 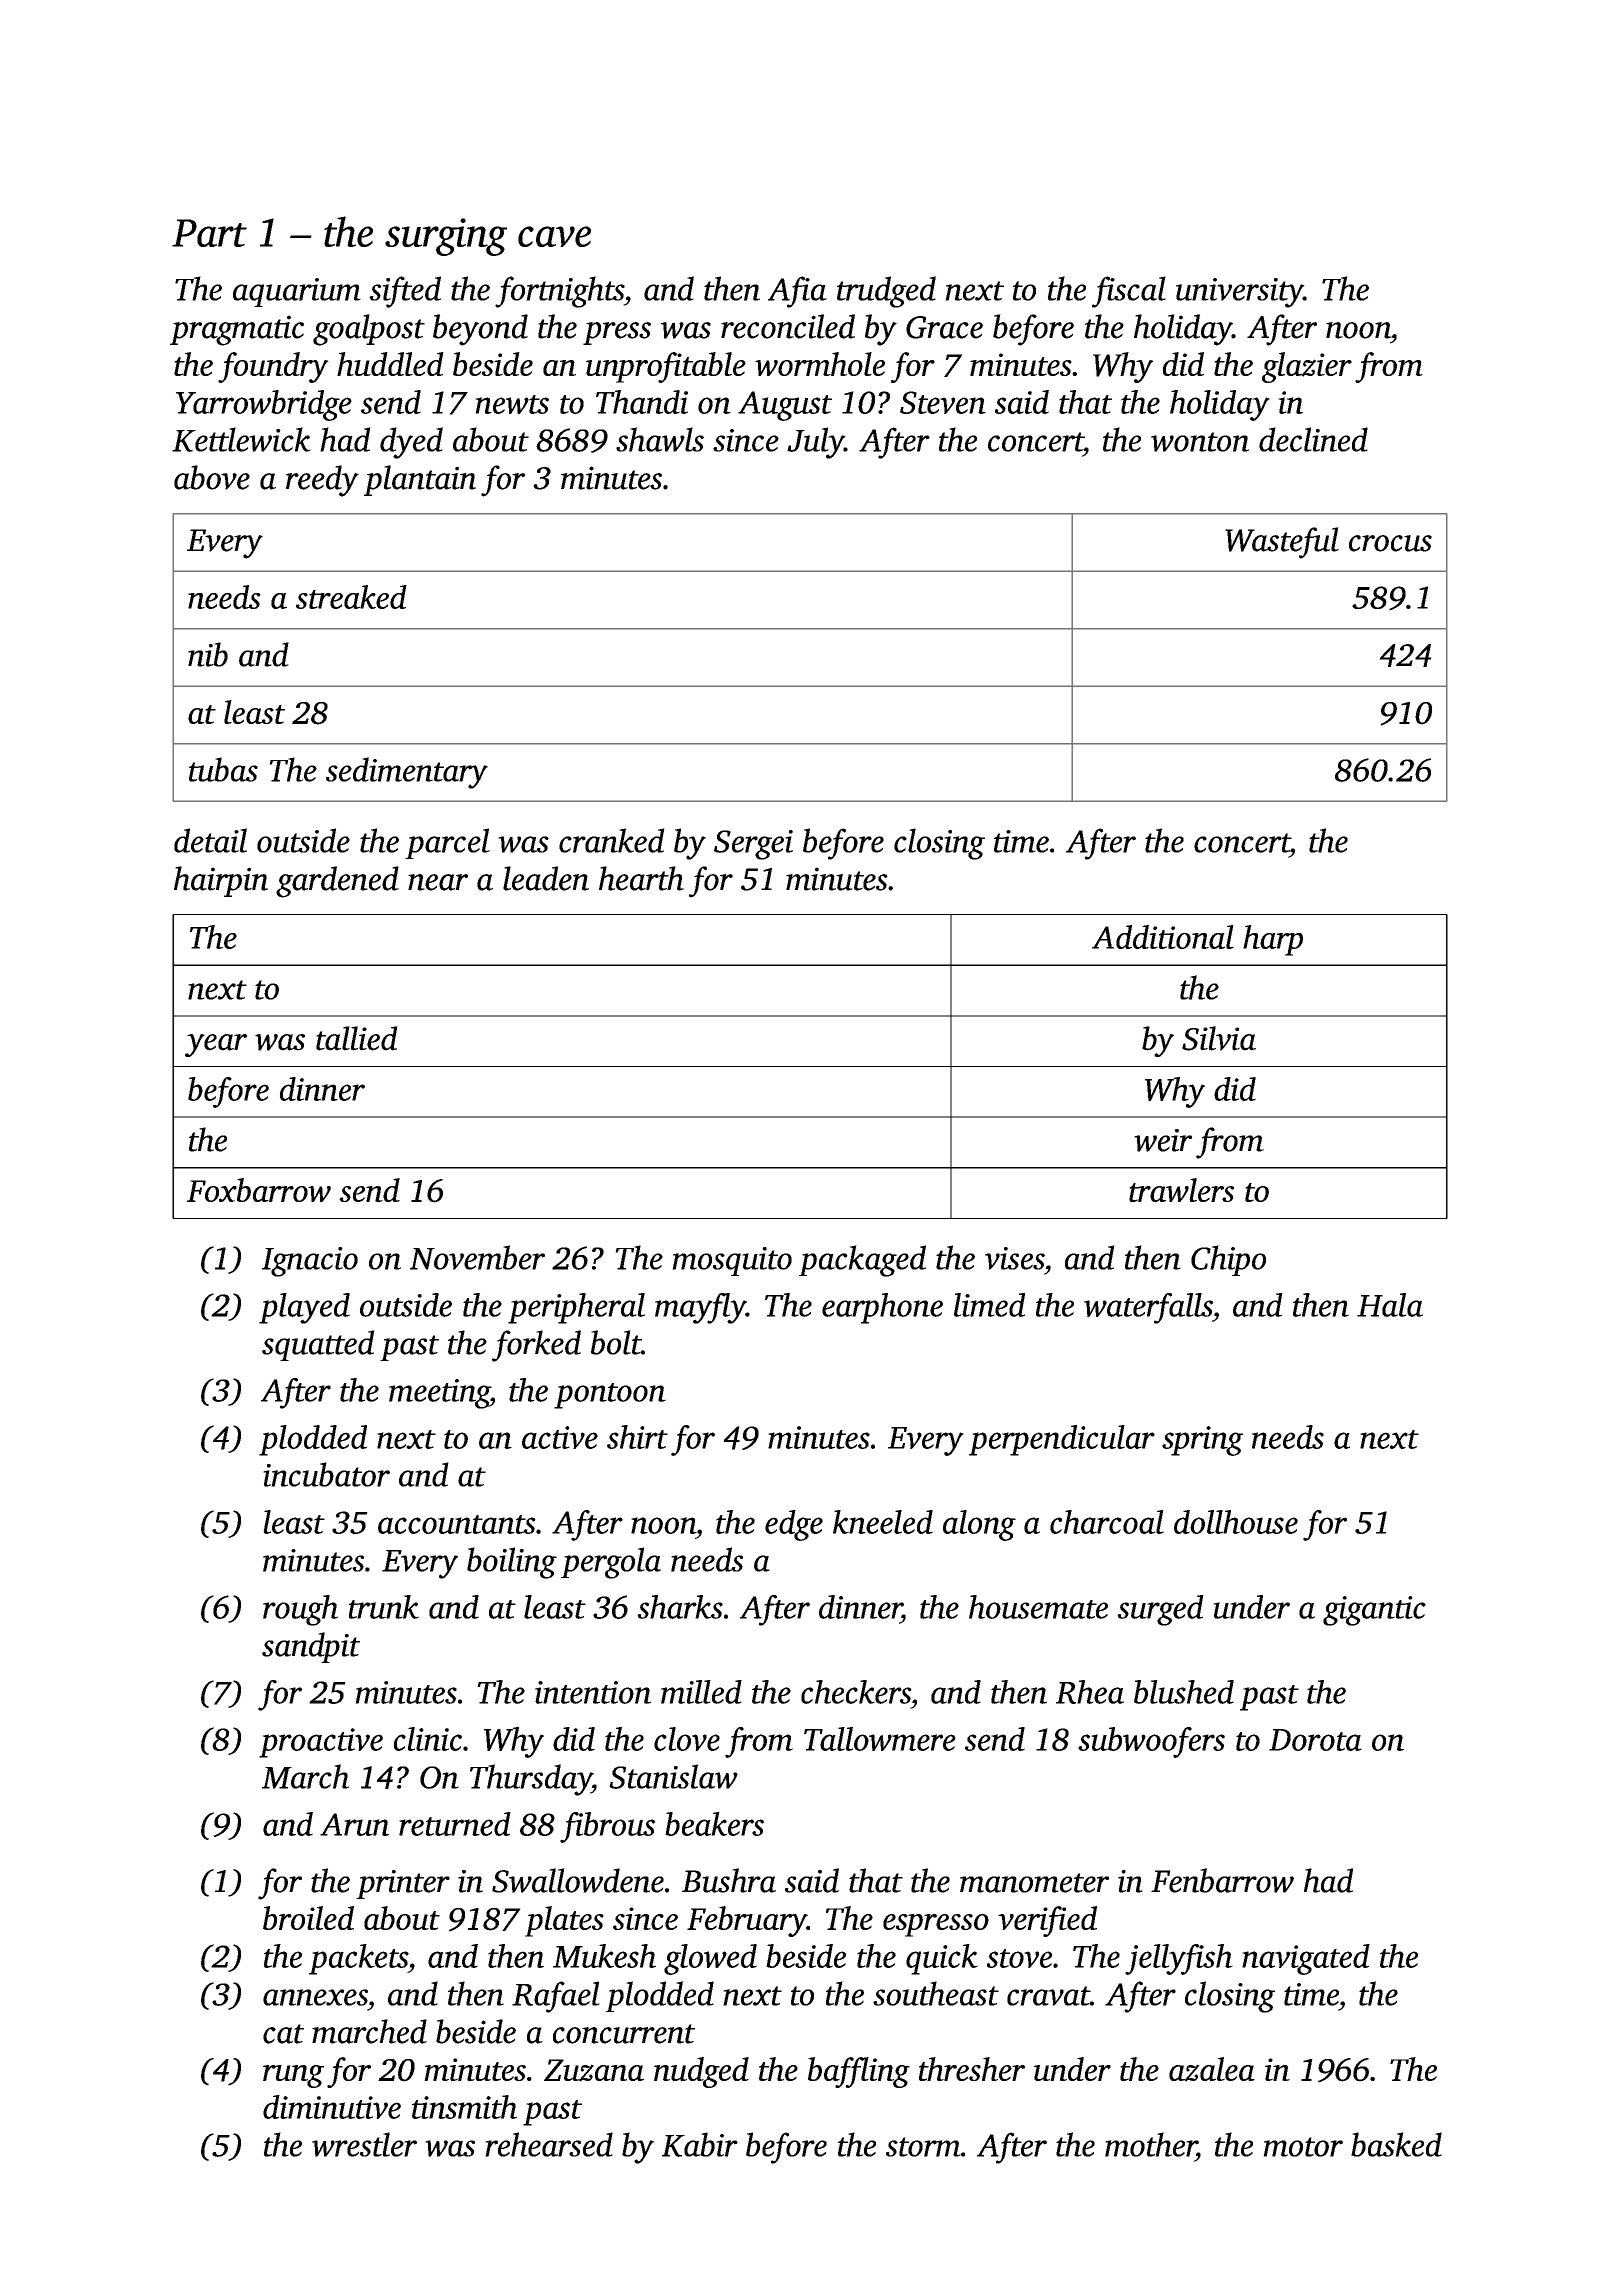 What do you see at coordinates (1239, 293) in the document?
I see `university` at bounding box center [1239, 293].
